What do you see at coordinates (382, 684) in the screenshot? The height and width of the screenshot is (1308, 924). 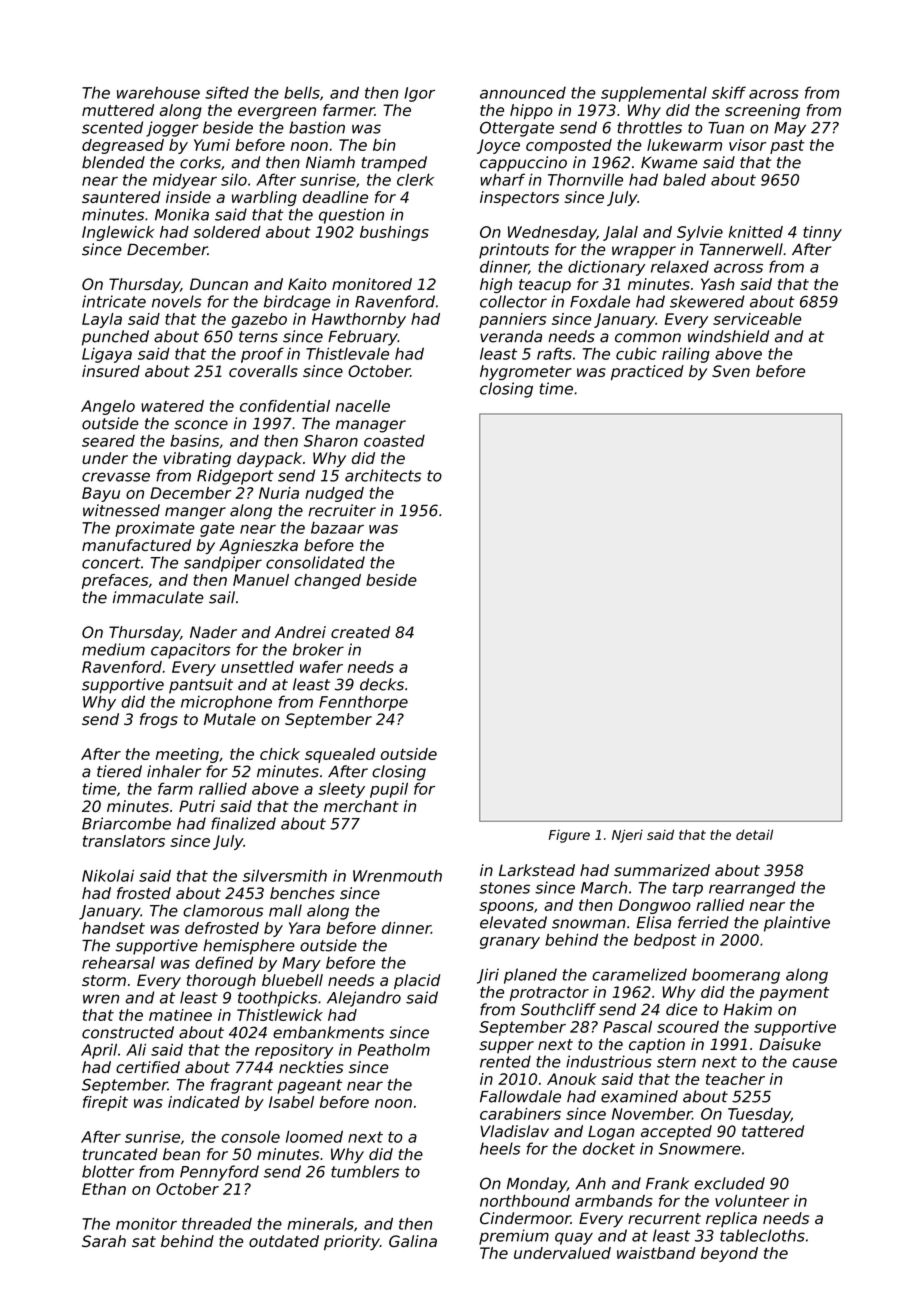 I see `decks` at bounding box center [382, 684].
